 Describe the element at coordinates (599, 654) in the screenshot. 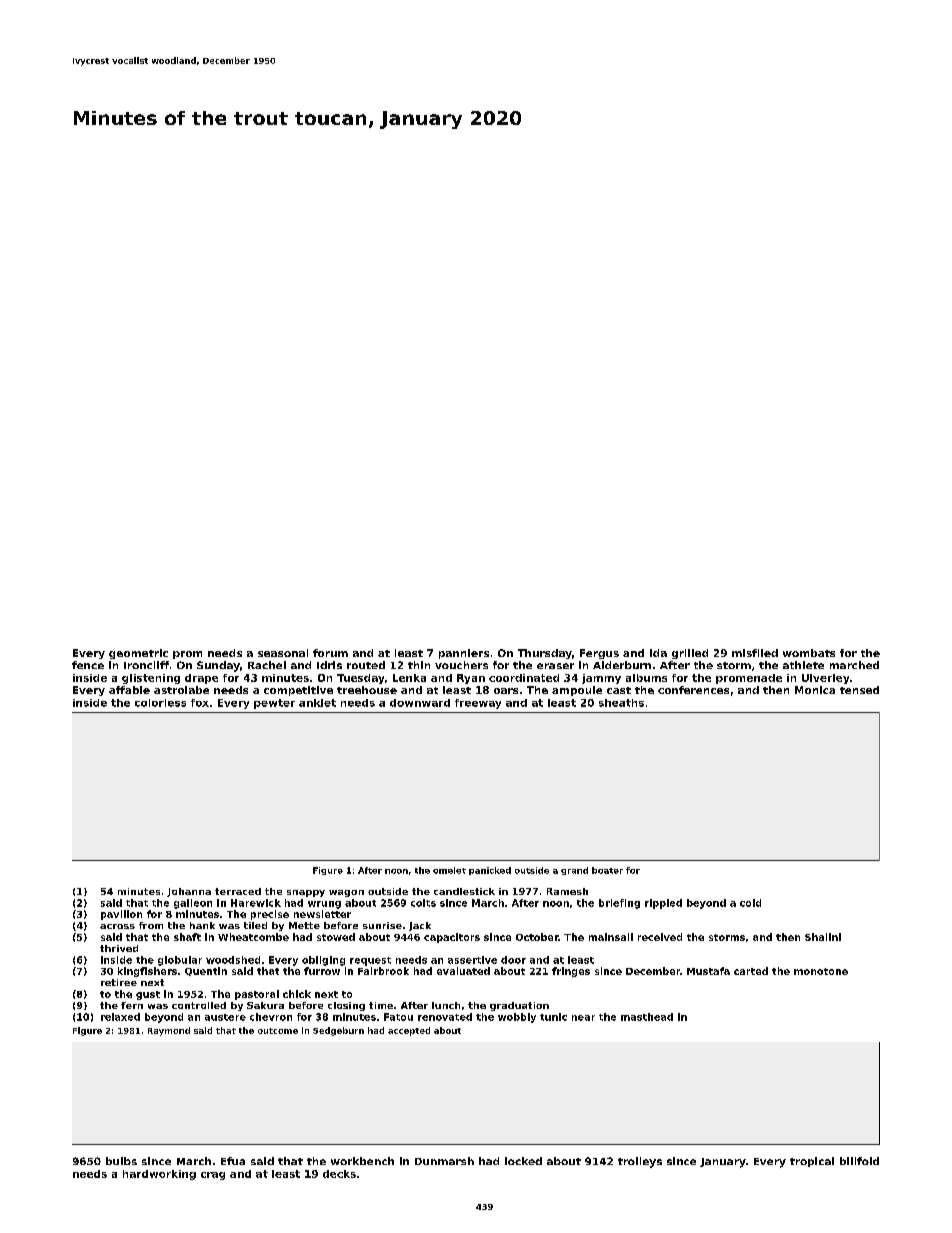

I see `Fergus` at that location.
